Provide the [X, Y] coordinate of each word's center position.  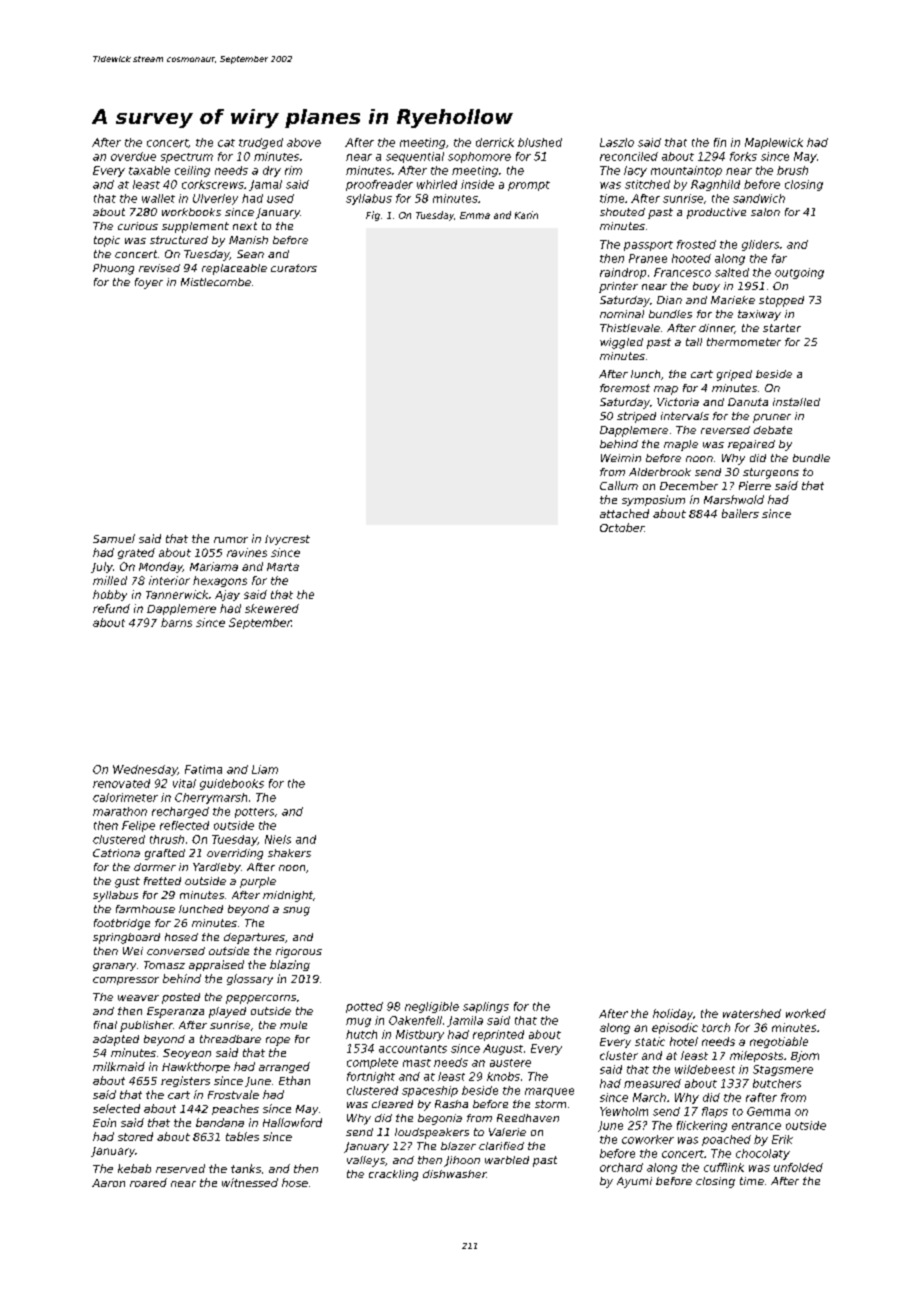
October [622, 527]
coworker [648, 1139]
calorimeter [125, 797]
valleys [366, 1161]
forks [743, 156]
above [304, 142]
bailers [740, 513]
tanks [246, 1168]
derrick [495, 142]
